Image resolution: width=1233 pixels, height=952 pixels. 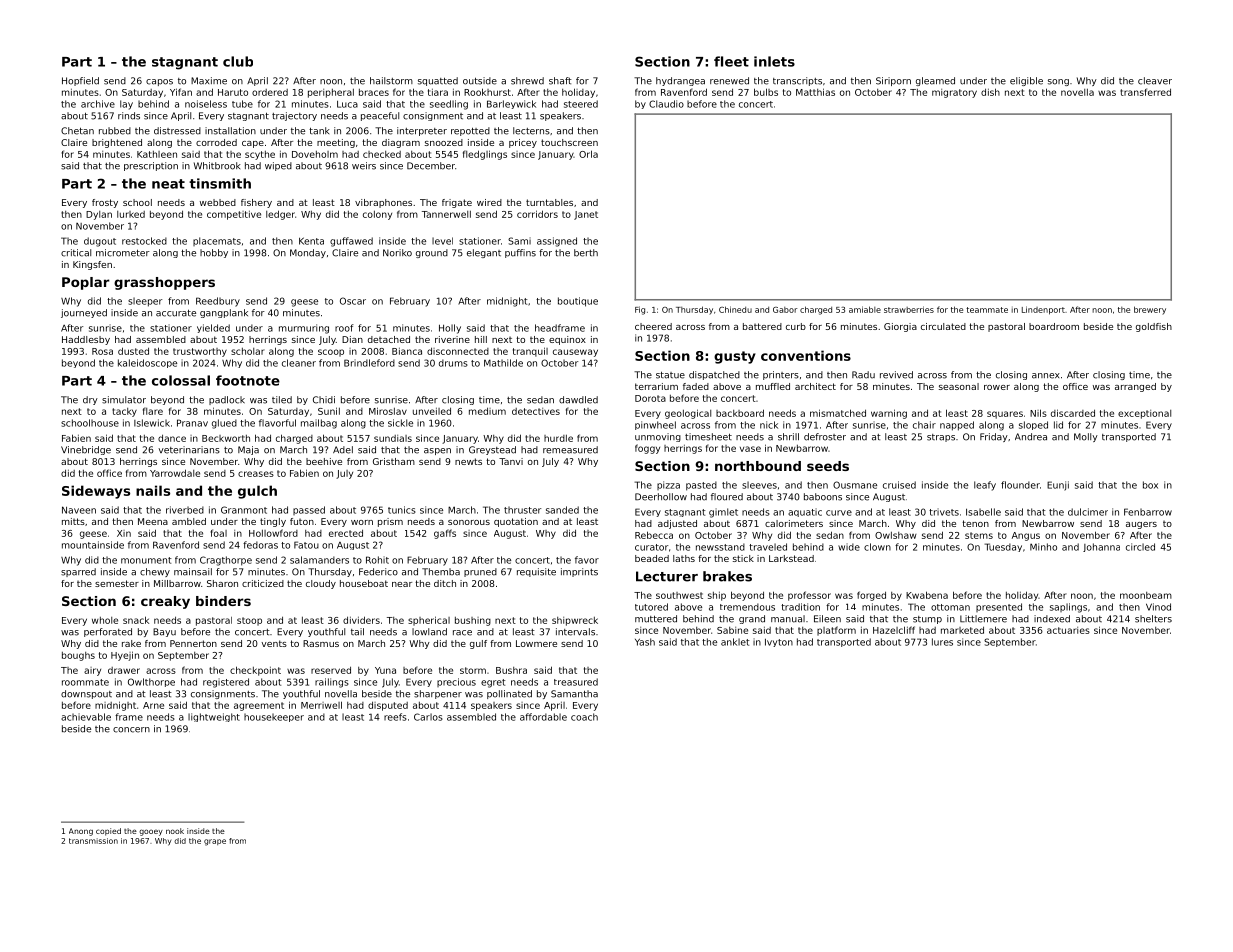 I want to click on exceptional, so click(x=1144, y=414).
